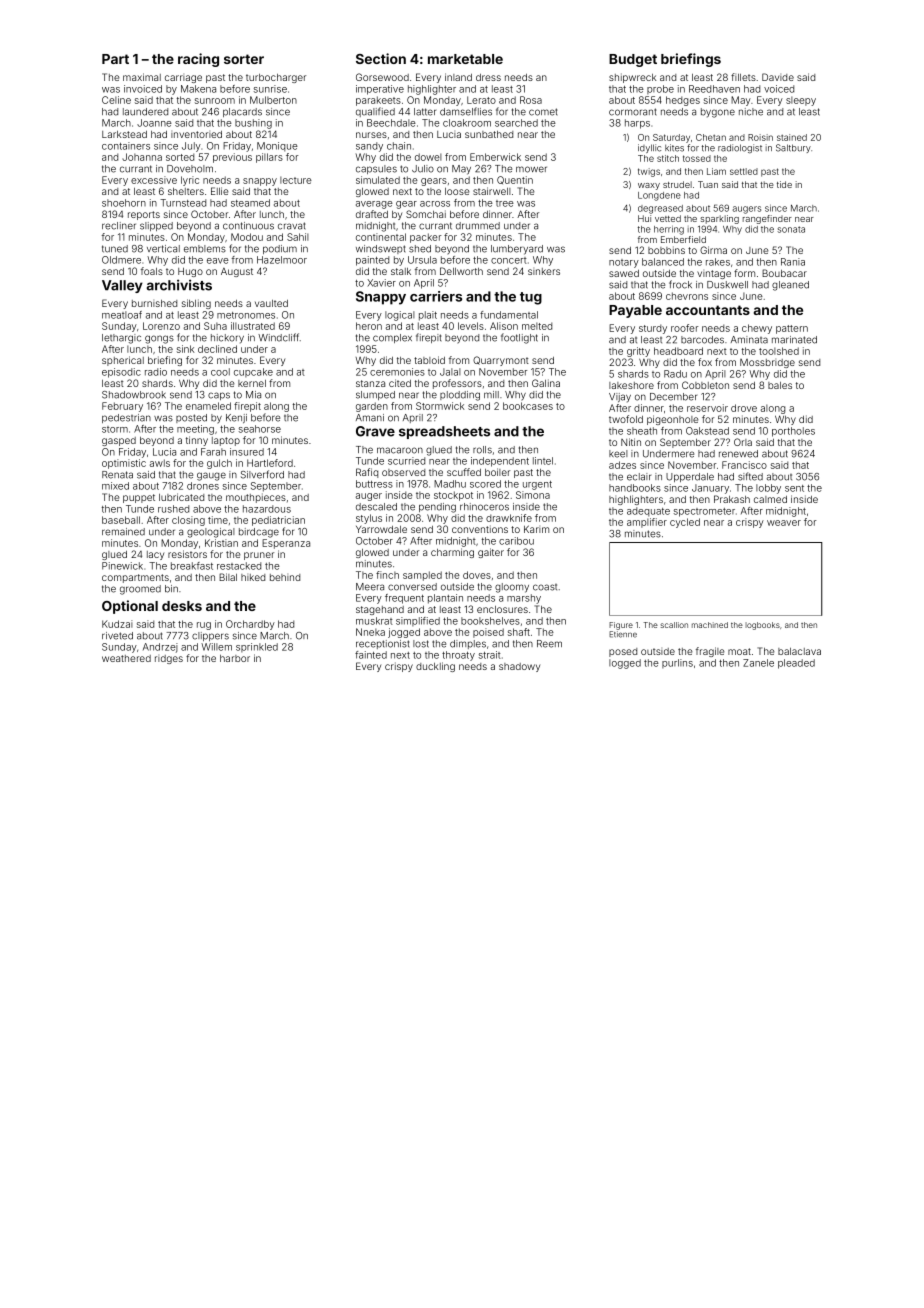 The height and width of the document is (1308, 924). I want to click on lethargic, so click(121, 339).
